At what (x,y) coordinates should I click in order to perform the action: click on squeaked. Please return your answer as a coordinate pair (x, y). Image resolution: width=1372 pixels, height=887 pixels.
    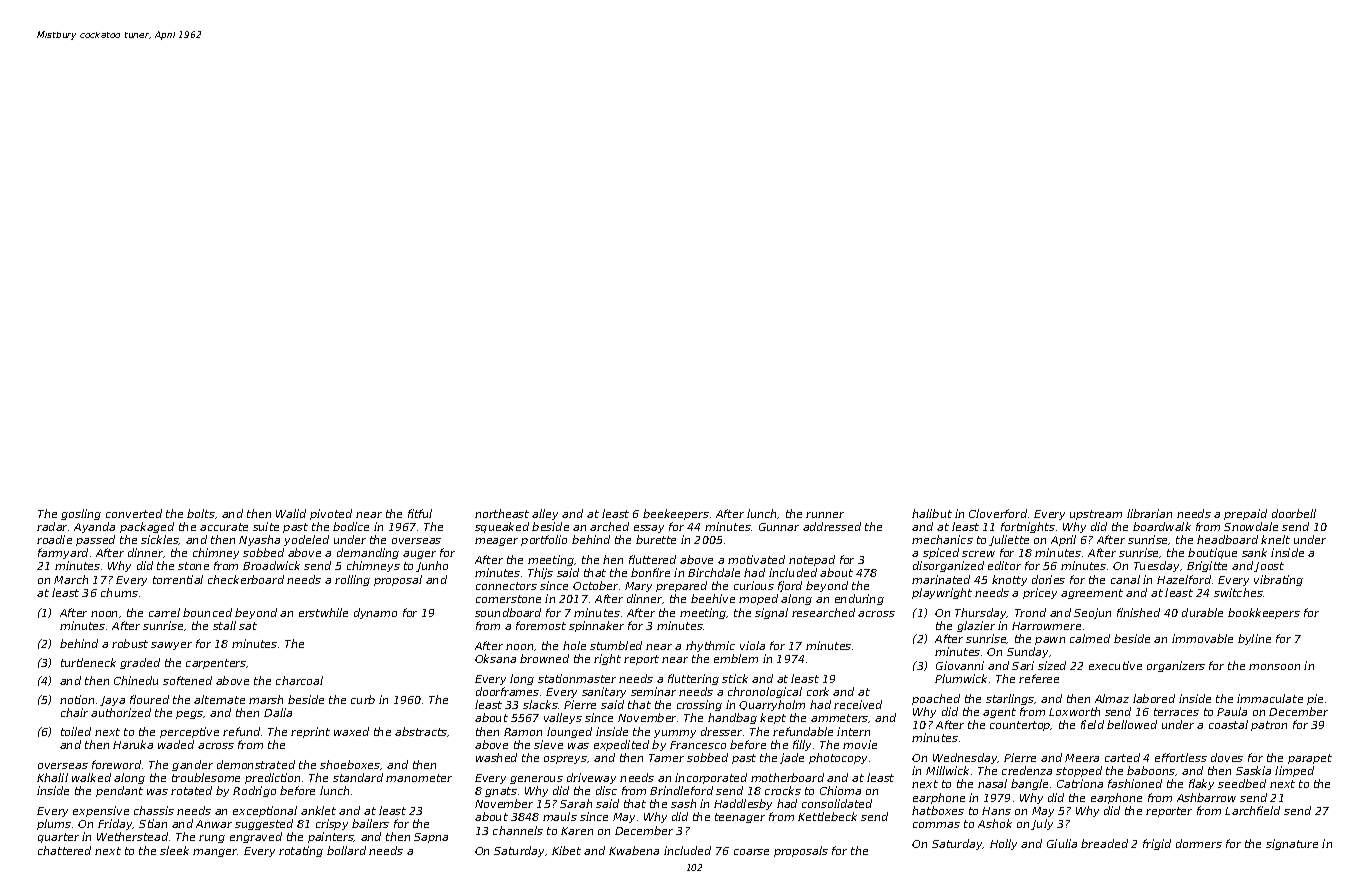
    Looking at the image, I should click on (502, 527).
